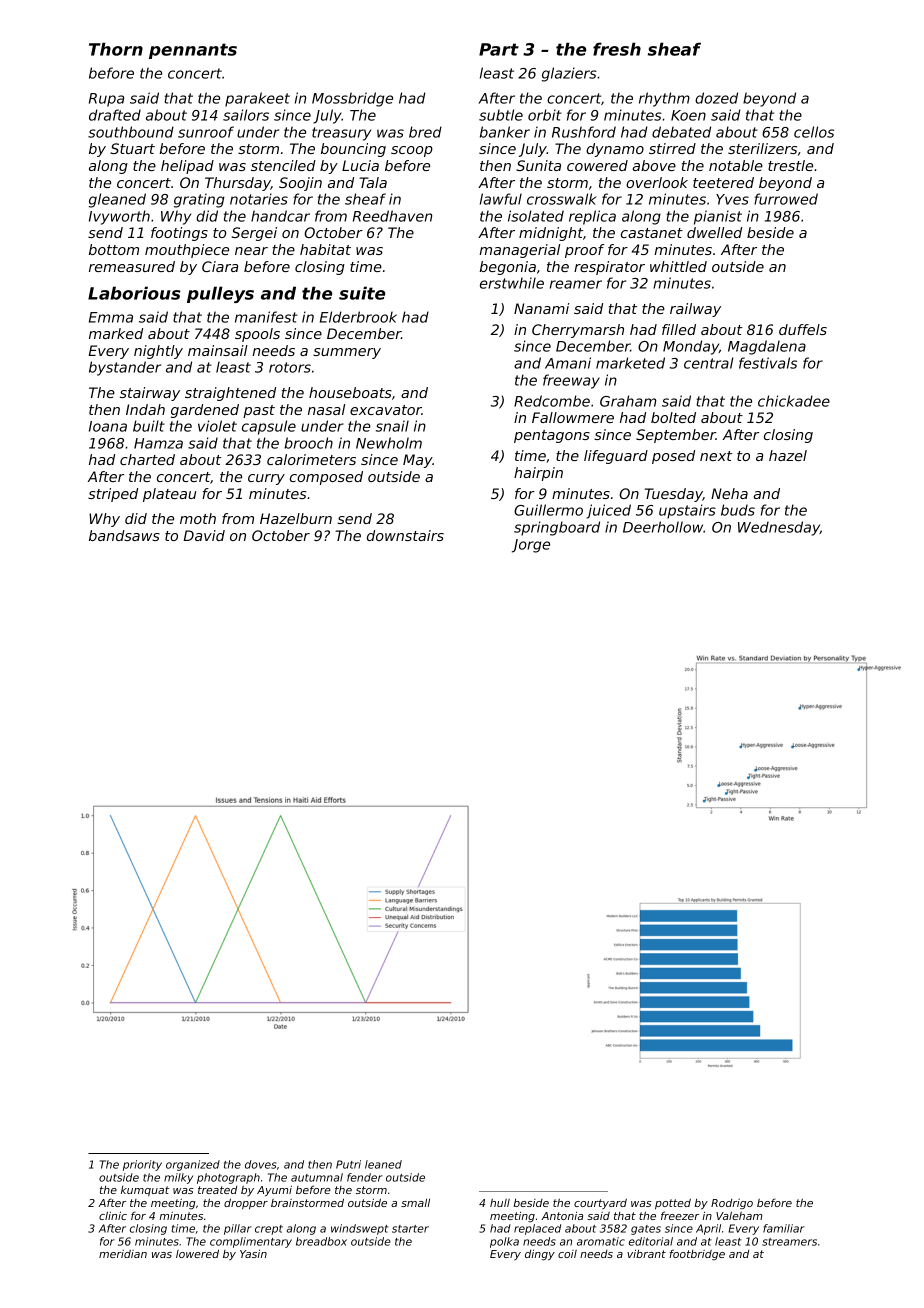  I want to click on doves, so click(261, 1164).
